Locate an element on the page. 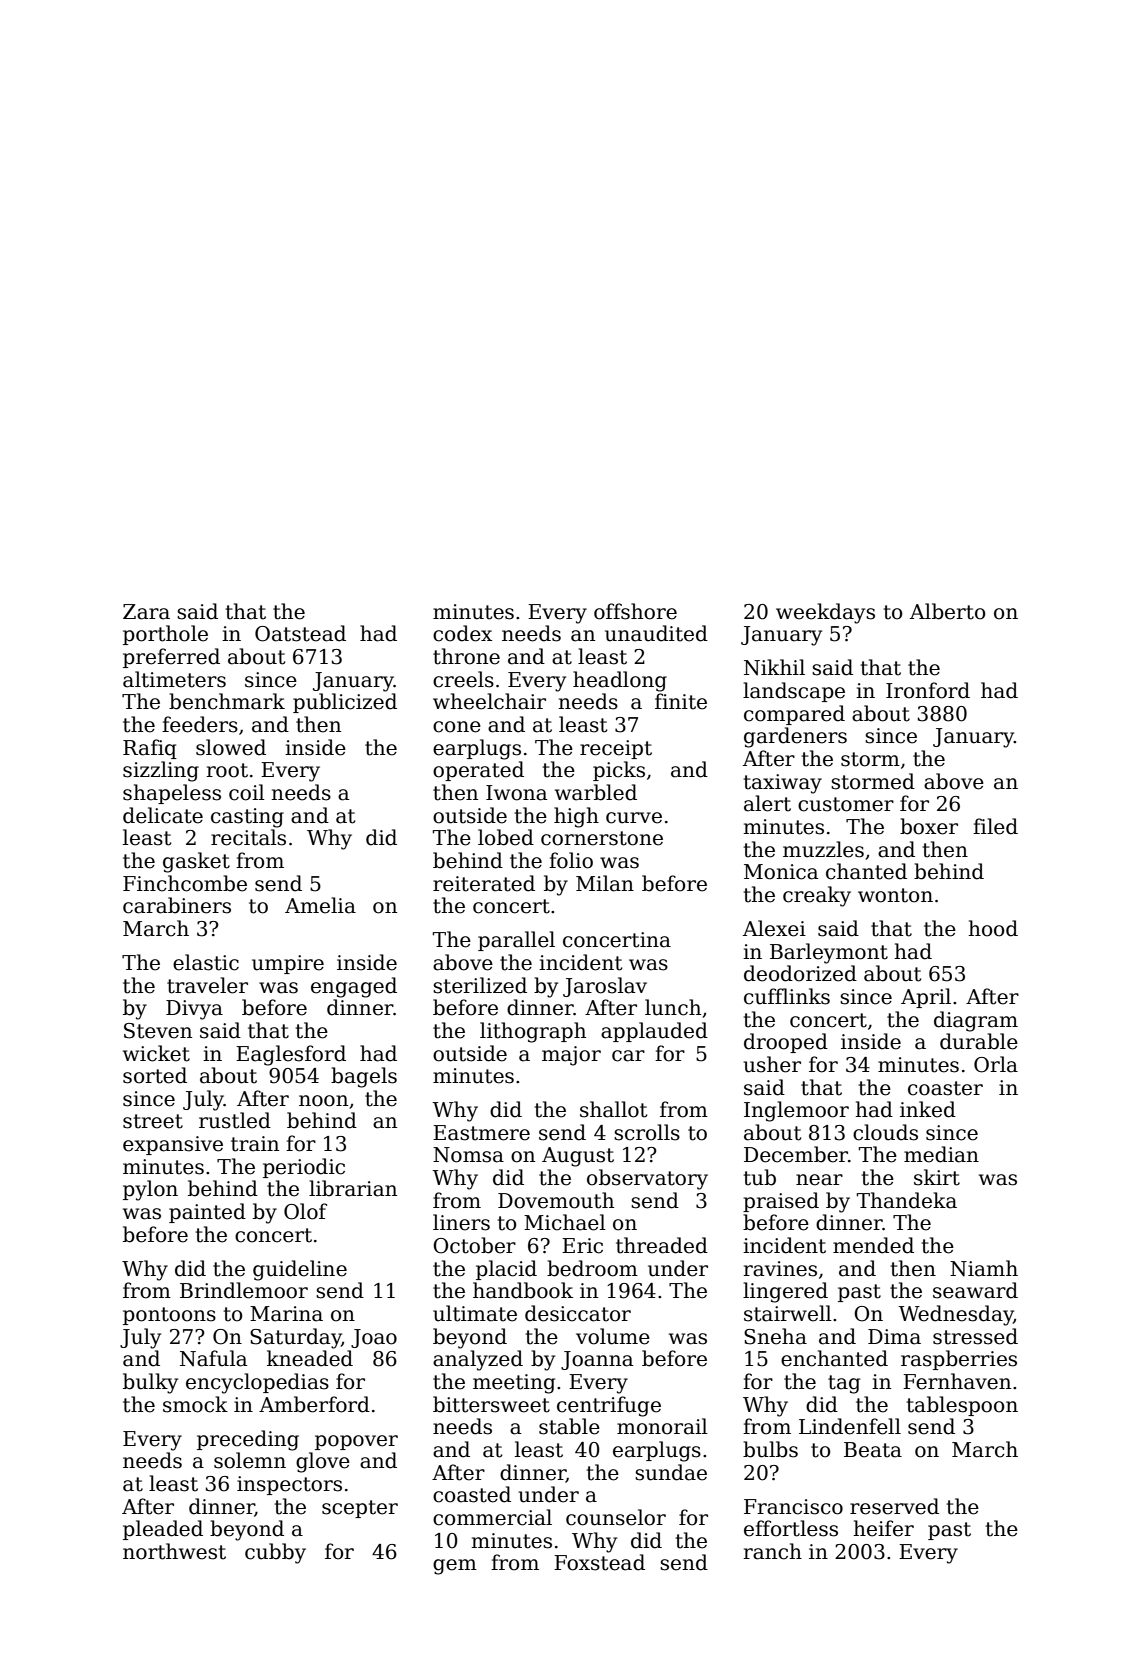 The height and width of the page is (1653, 1141). northwest is located at coordinates (174, 1551).
